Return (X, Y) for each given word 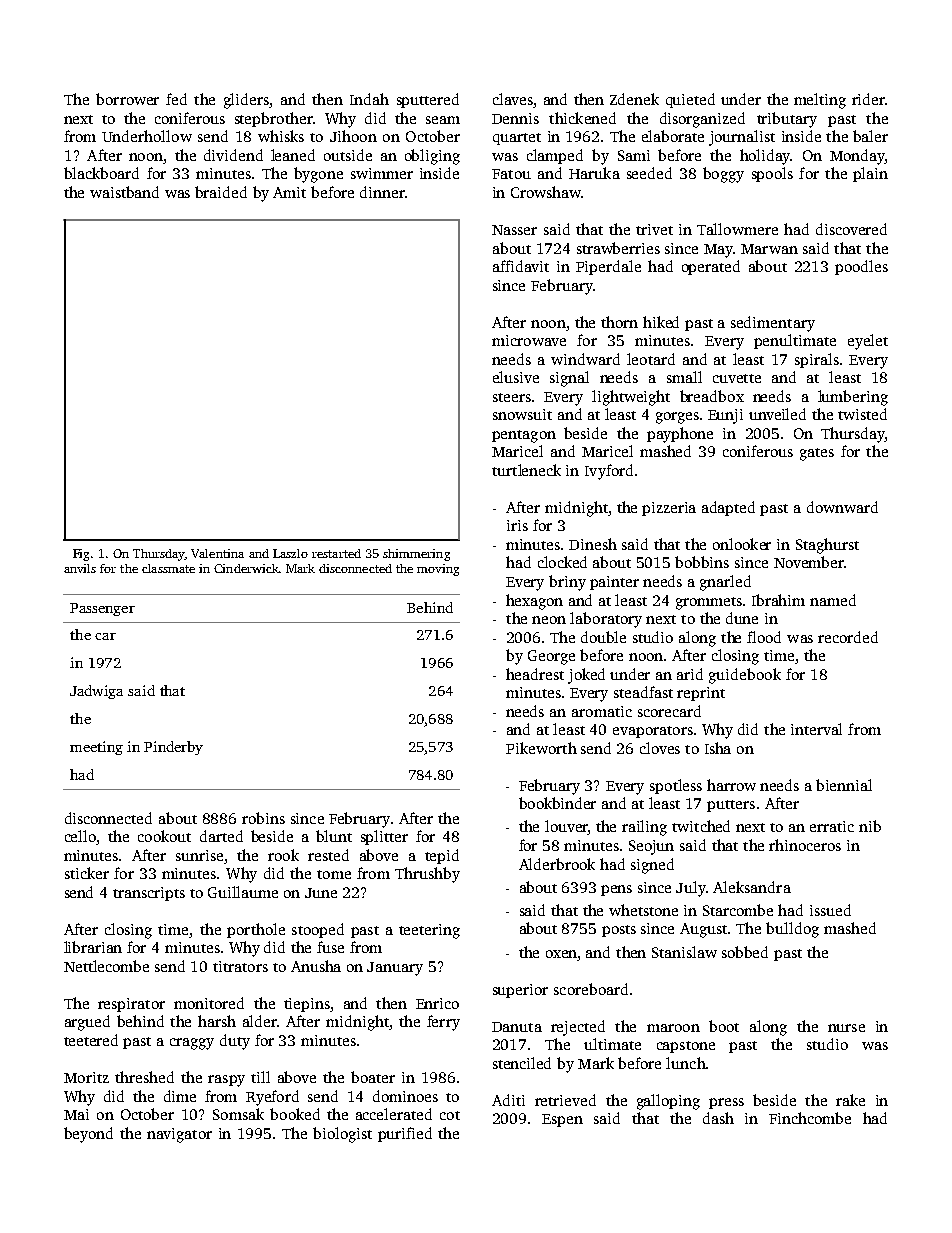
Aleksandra (752, 887)
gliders (246, 101)
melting (820, 101)
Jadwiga (96, 692)
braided (221, 192)
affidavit (521, 266)
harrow (731, 785)
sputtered (428, 100)
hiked (661, 322)
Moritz (86, 1077)
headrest (535, 674)
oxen (561, 954)
